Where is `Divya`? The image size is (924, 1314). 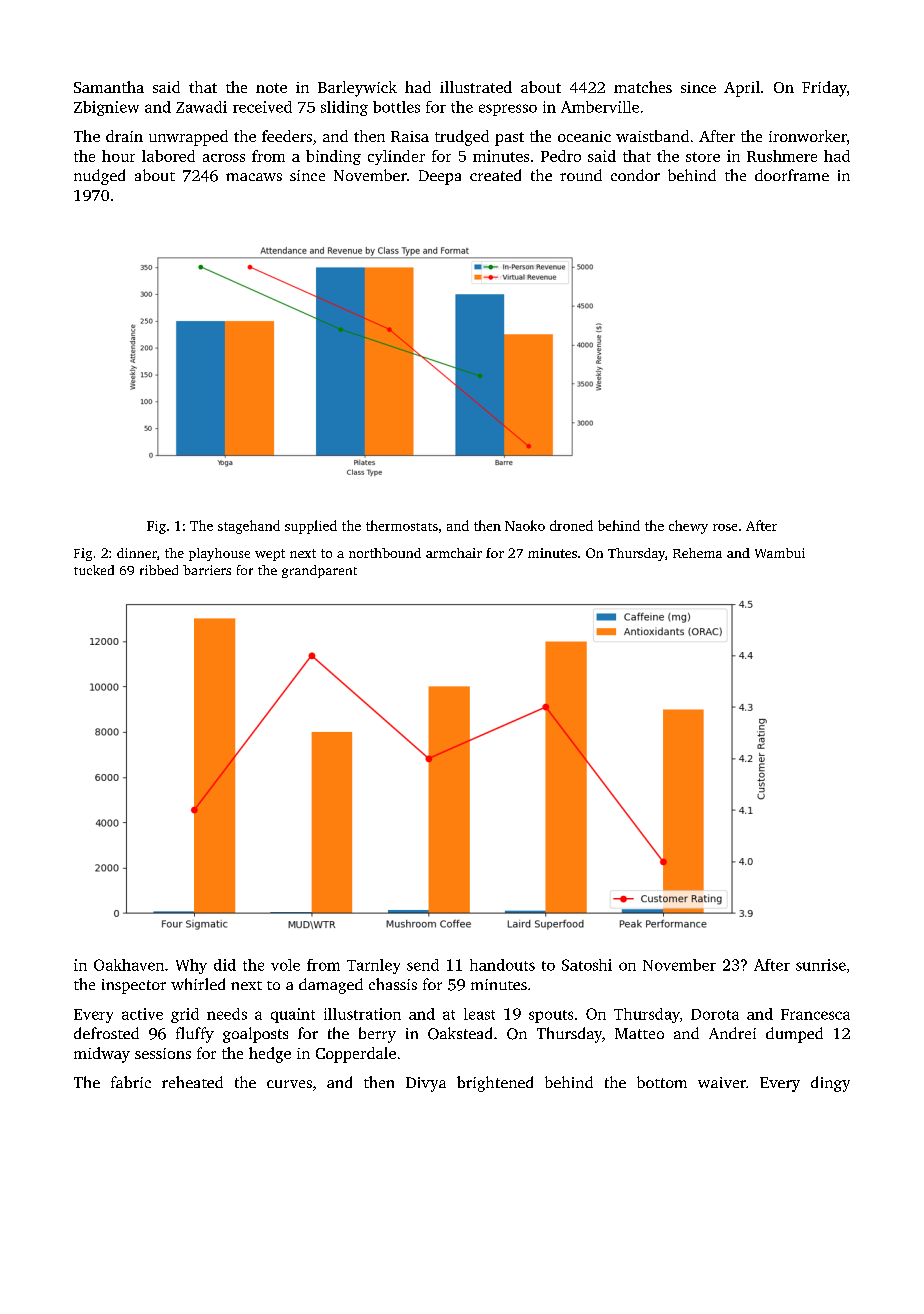
Divya is located at coordinates (426, 1084).
